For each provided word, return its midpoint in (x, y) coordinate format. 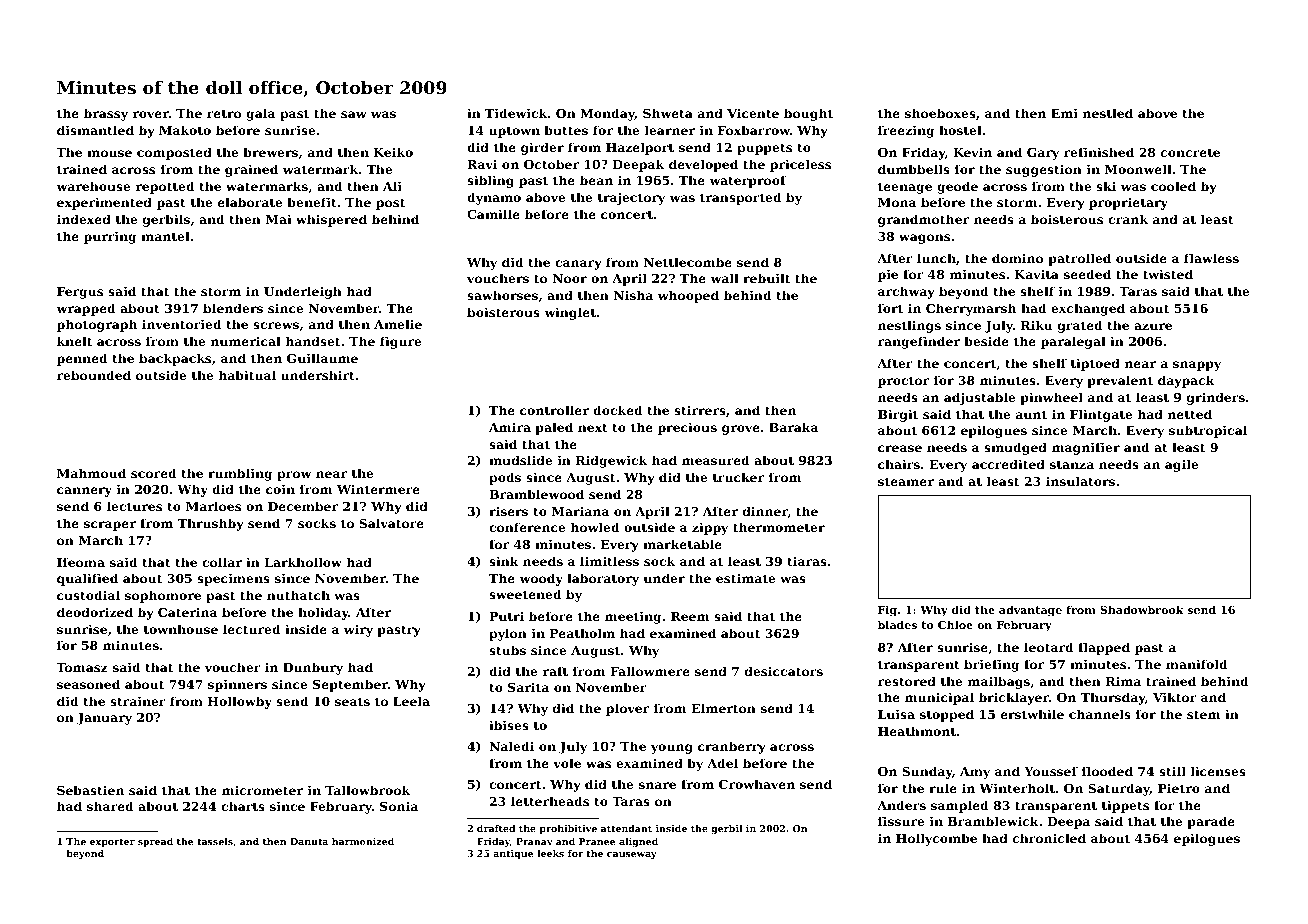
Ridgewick (611, 461)
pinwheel (1051, 398)
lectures (134, 506)
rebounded (94, 375)
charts (243, 806)
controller (554, 410)
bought (808, 114)
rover (151, 114)
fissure (901, 821)
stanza (1072, 464)
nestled (1108, 113)
